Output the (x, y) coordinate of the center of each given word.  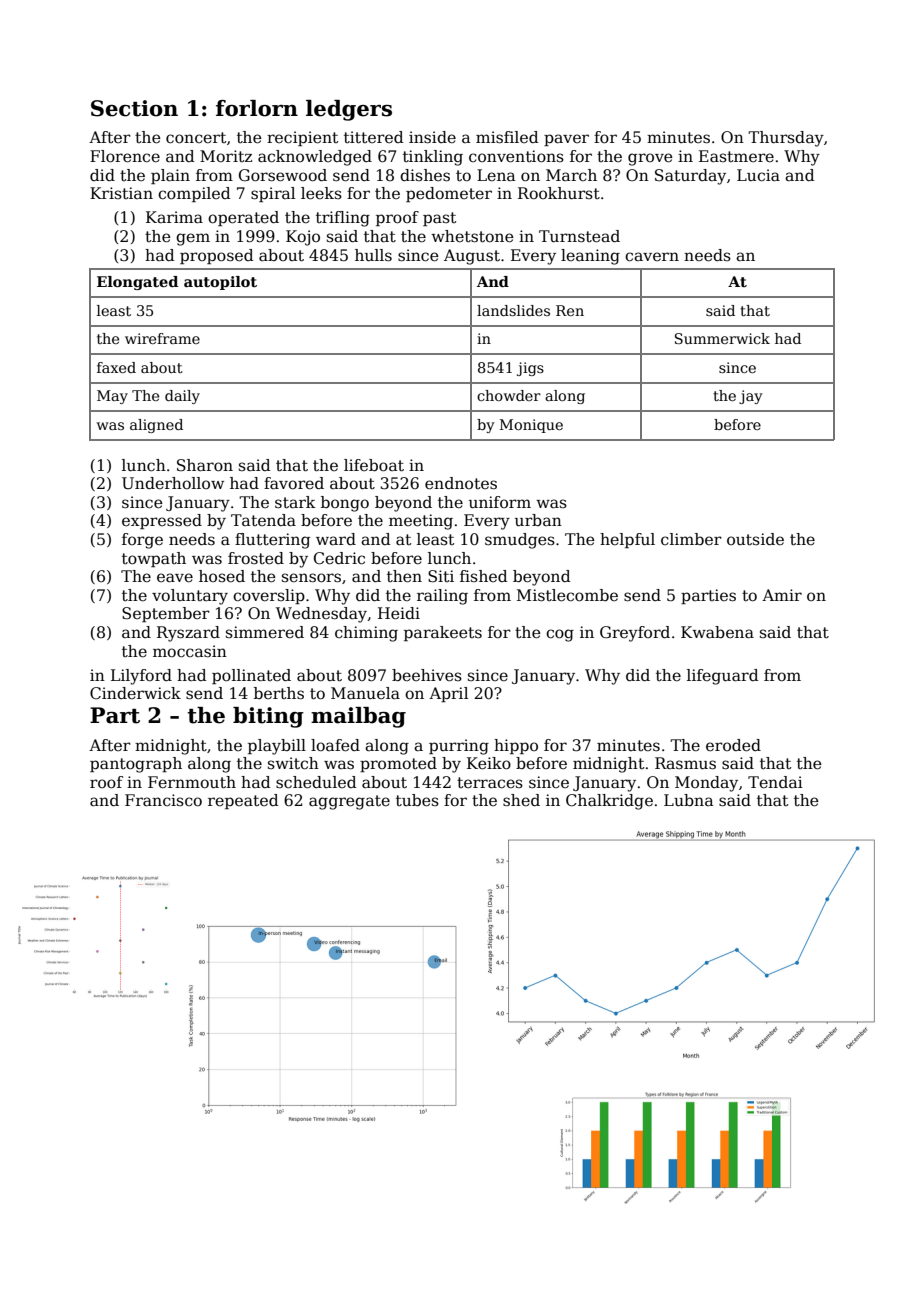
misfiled (507, 137)
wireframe (162, 338)
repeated (243, 801)
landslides (513, 310)
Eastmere (736, 156)
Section (134, 108)
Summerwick (722, 338)
